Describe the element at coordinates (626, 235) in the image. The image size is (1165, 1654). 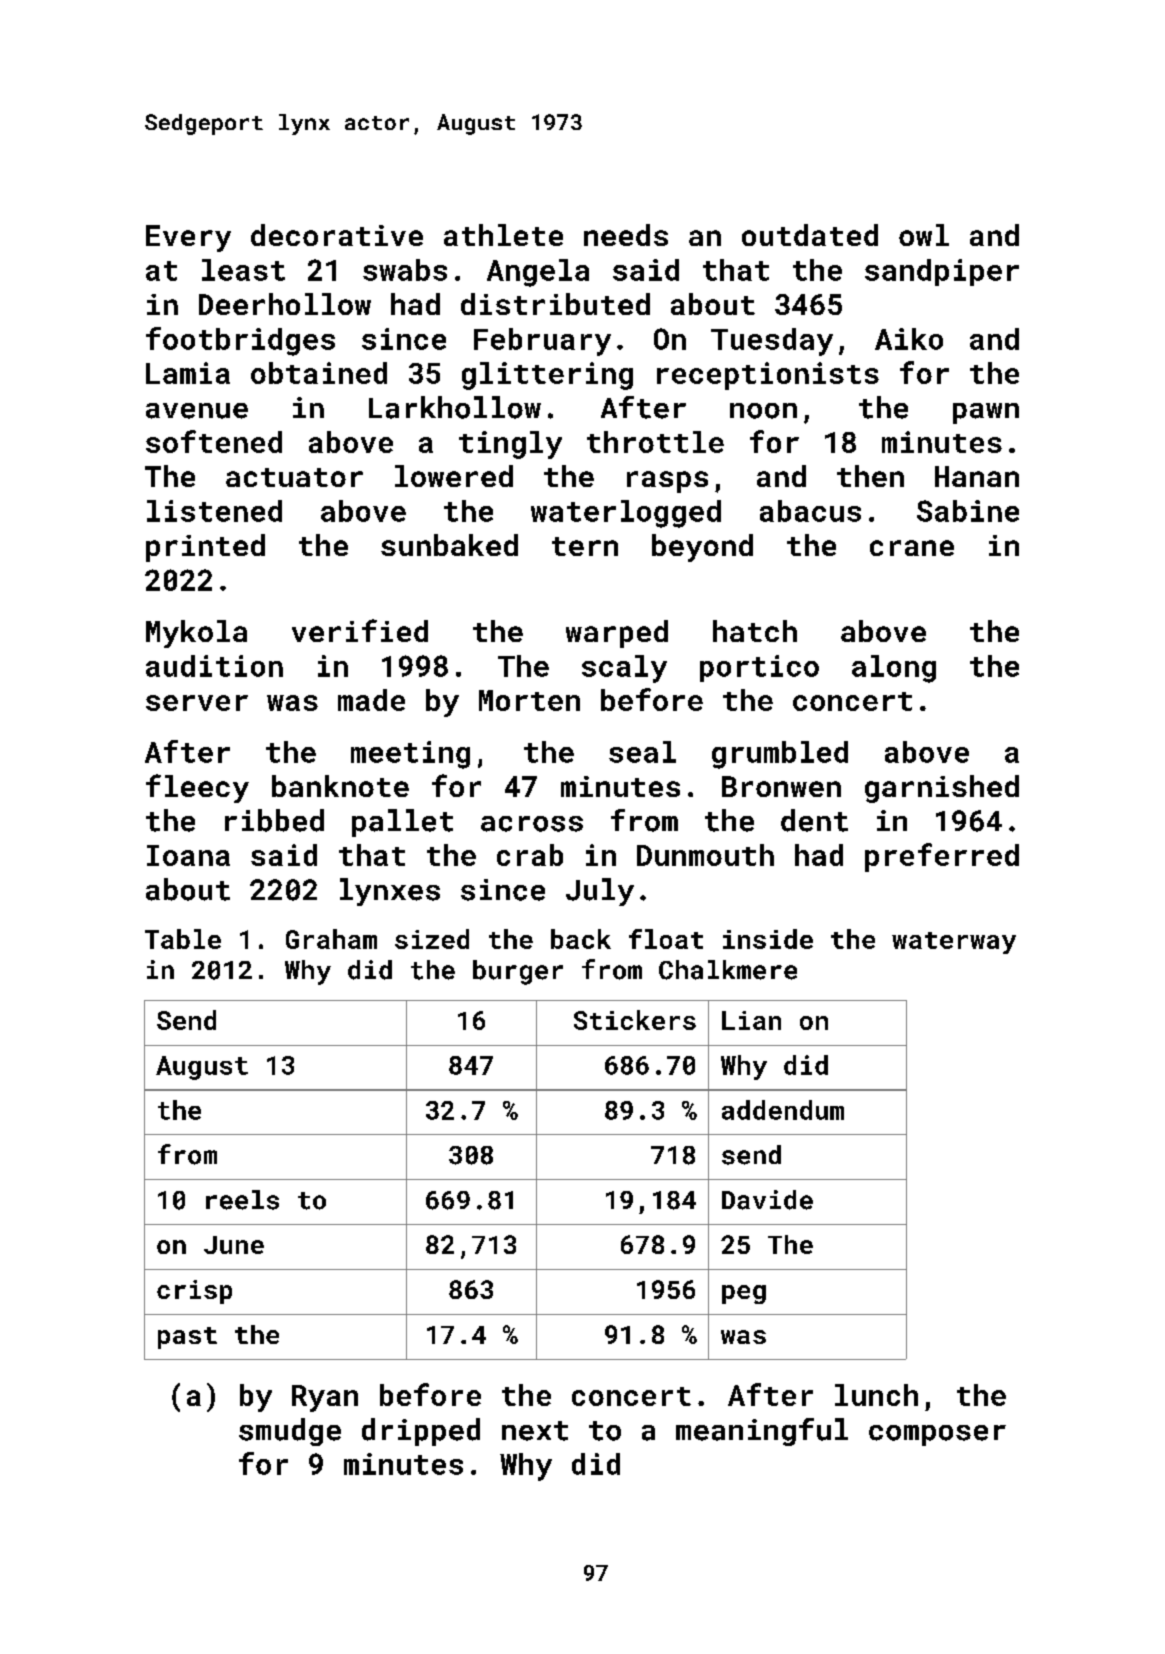
I see `needs` at that location.
